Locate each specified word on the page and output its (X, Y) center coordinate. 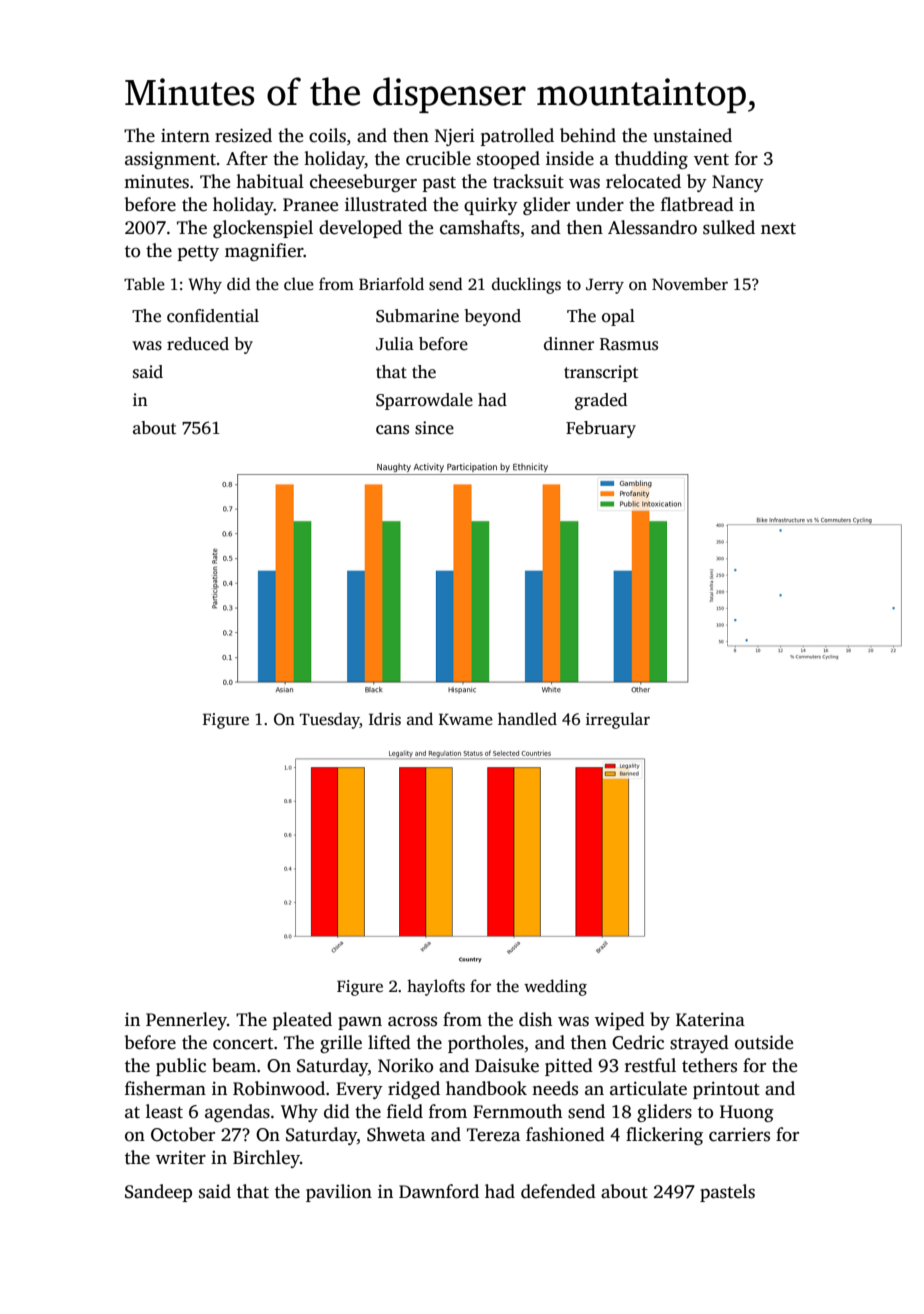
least (164, 1111)
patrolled (517, 137)
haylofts (436, 987)
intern (185, 135)
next (778, 229)
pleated (302, 1021)
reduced (198, 344)
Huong (747, 1113)
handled (527, 719)
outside (764, 1042)
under (600, 204)
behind (588, 135)
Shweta (396, 1134)
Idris (385, 719)
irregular (618, 720)
